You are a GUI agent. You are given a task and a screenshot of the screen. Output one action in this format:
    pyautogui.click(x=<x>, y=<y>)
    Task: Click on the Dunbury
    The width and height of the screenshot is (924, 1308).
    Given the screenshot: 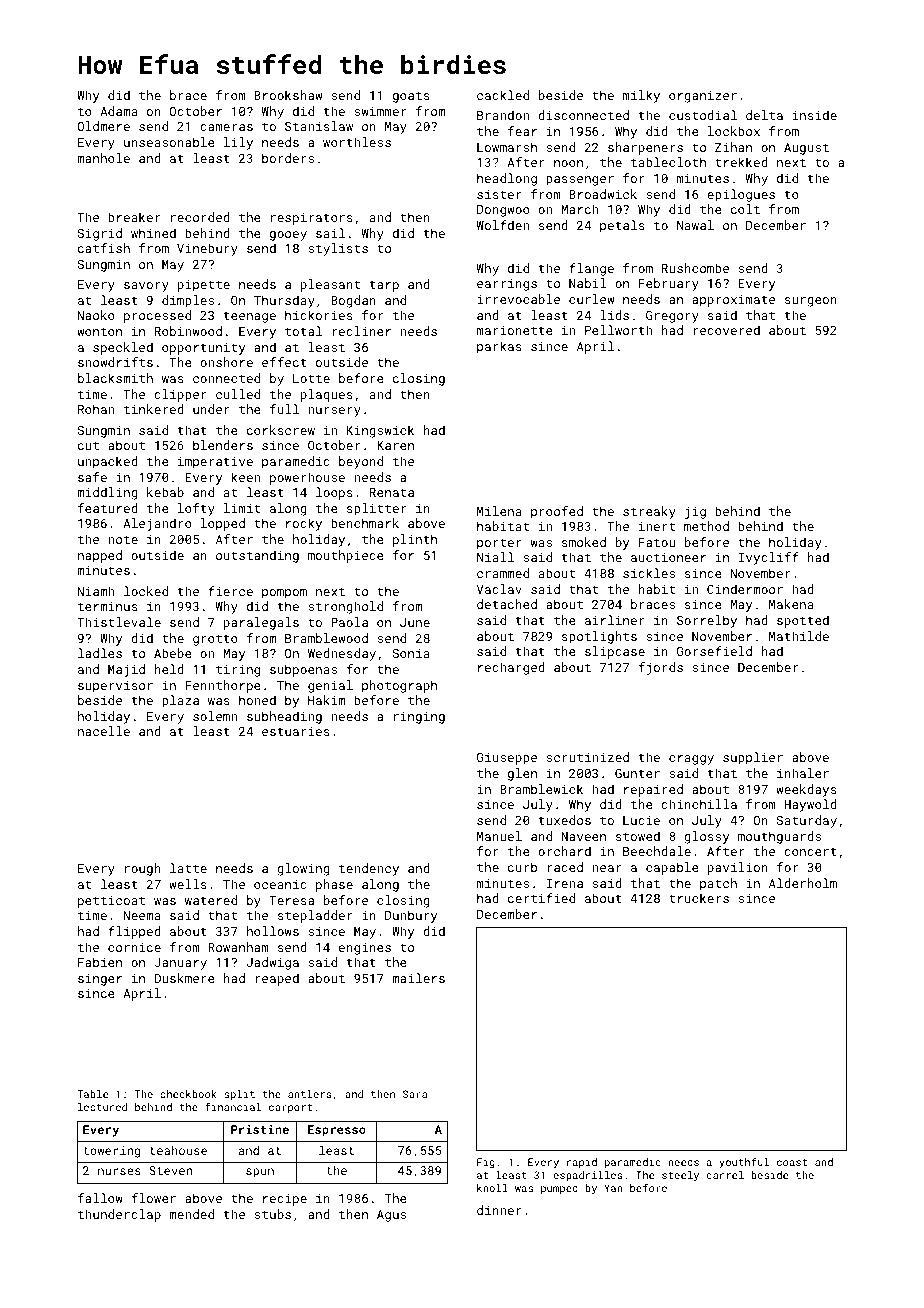 What is the action you would take?
    pyautogui.click(x=411, y=916)
